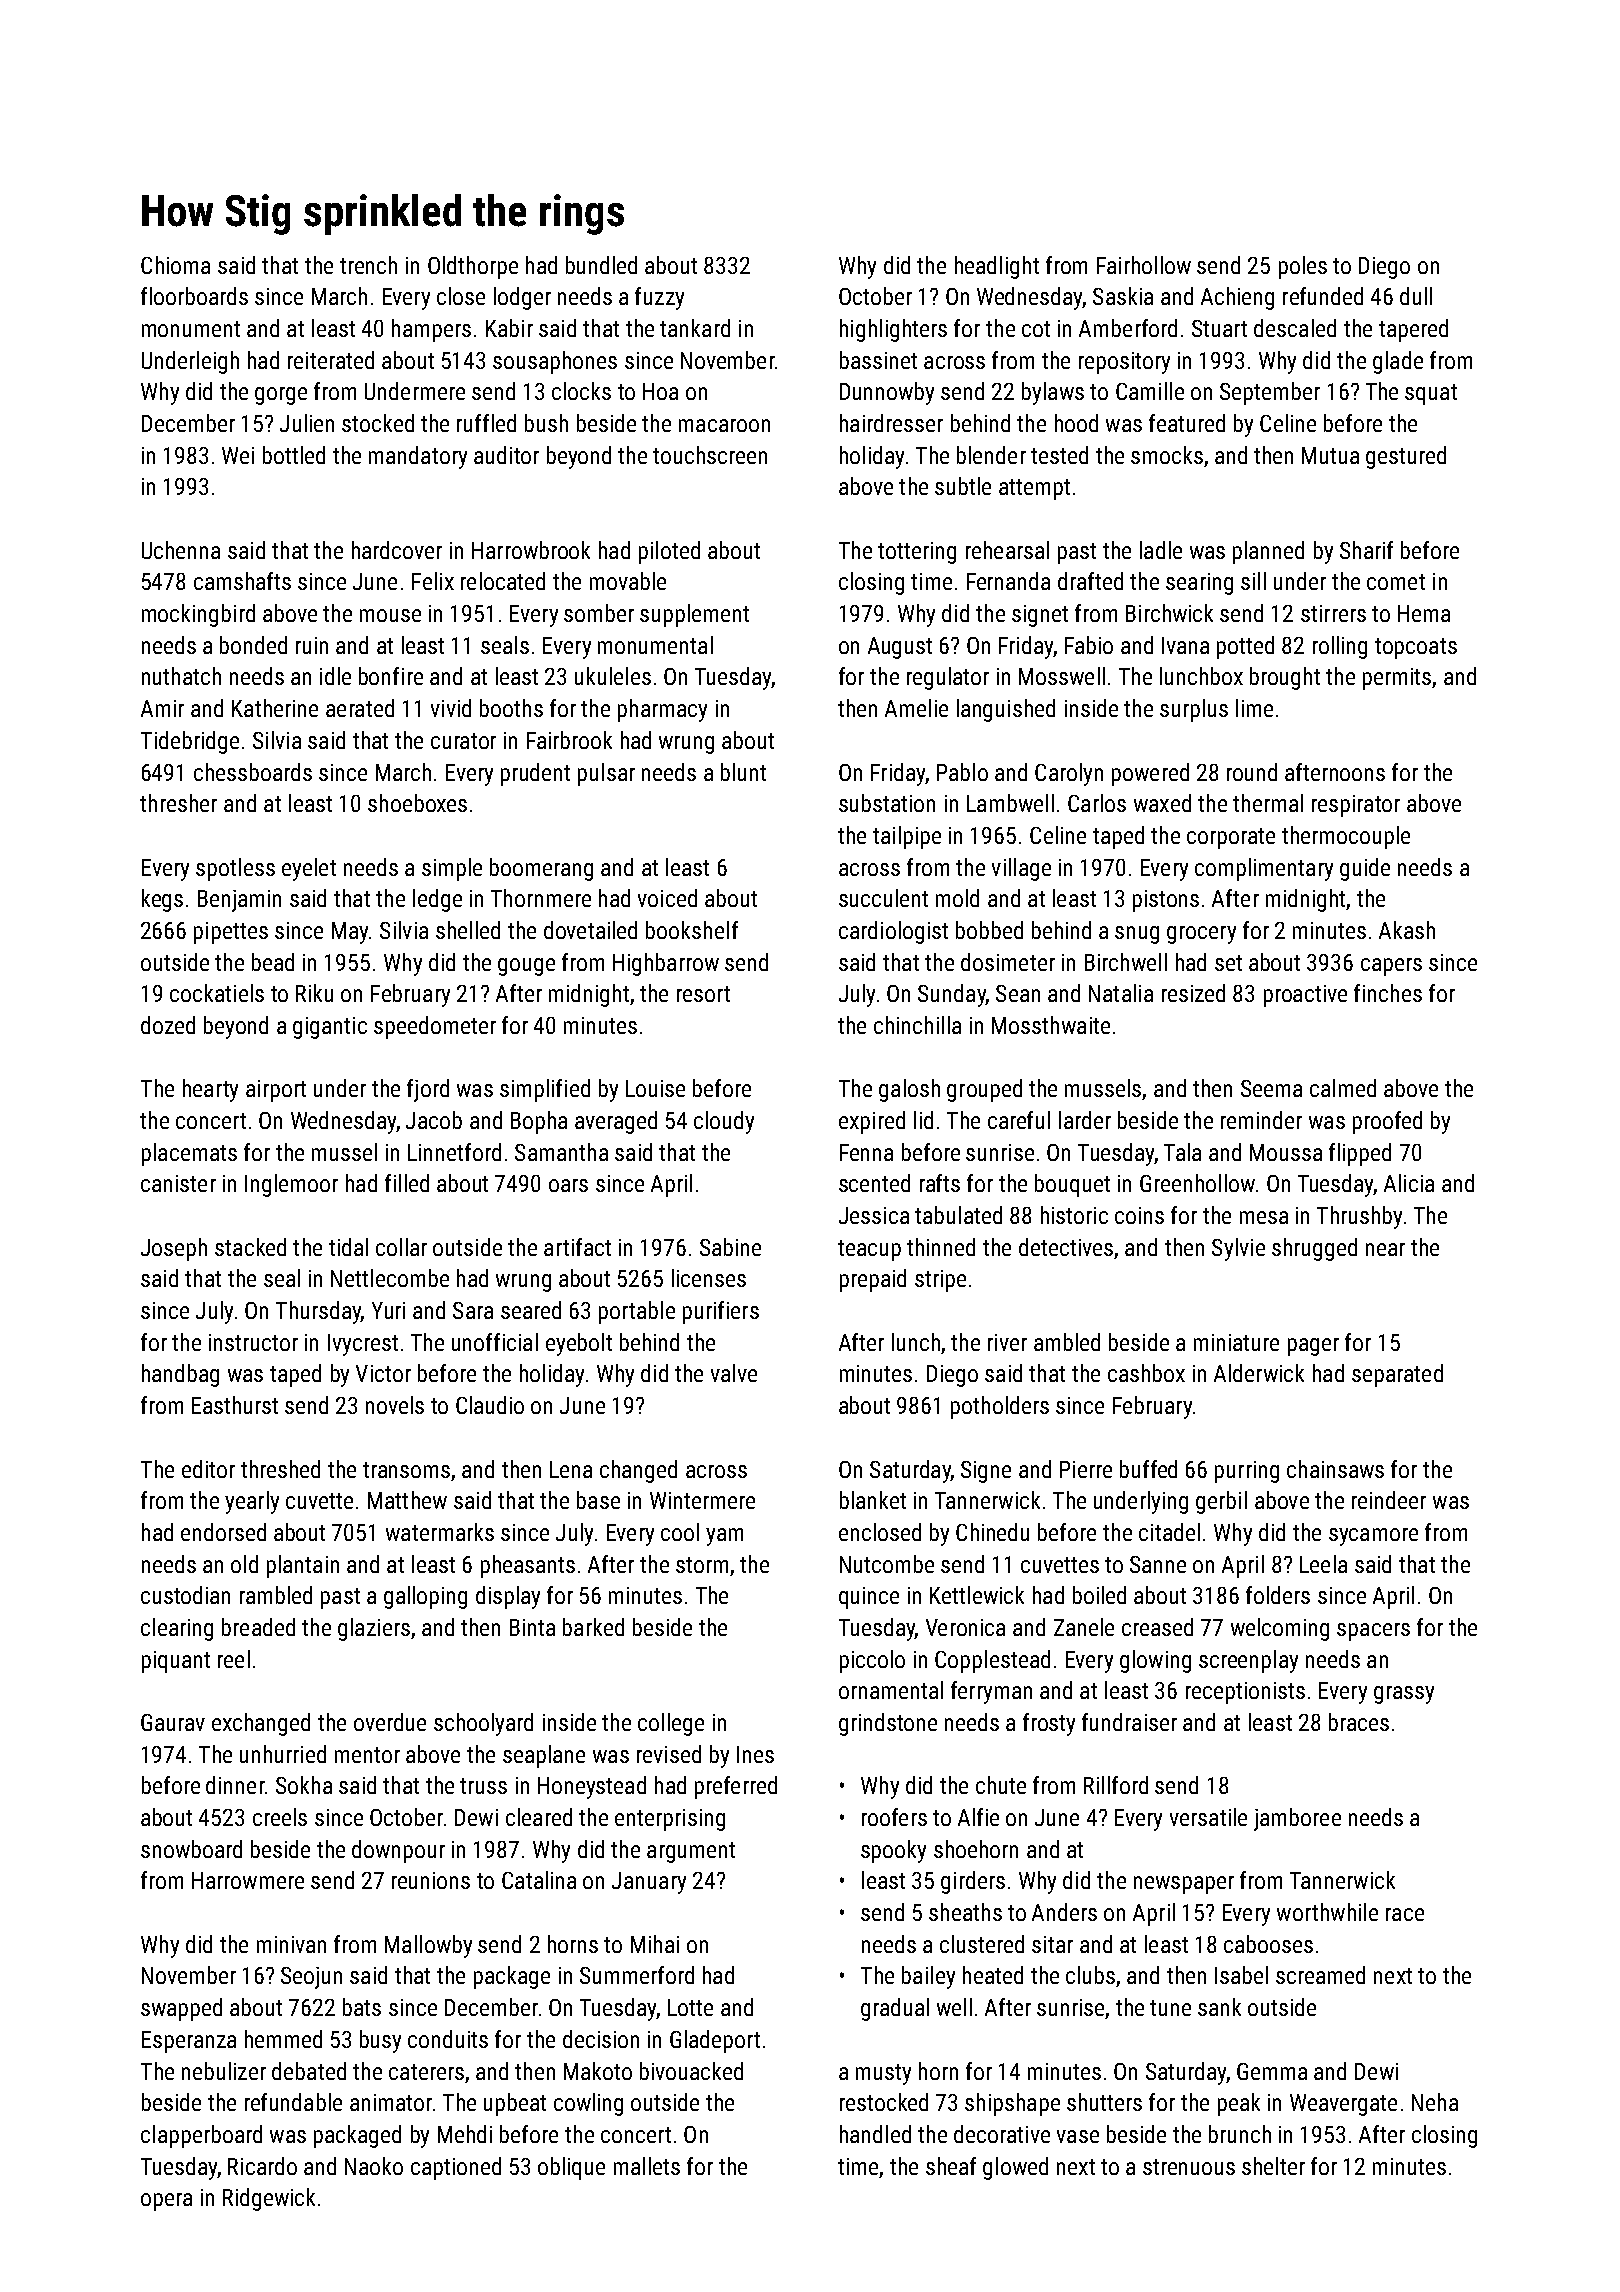 The width and height of the screenshot is (1620, 2292). I want to click on shrugged, so click(1314, 1249).
